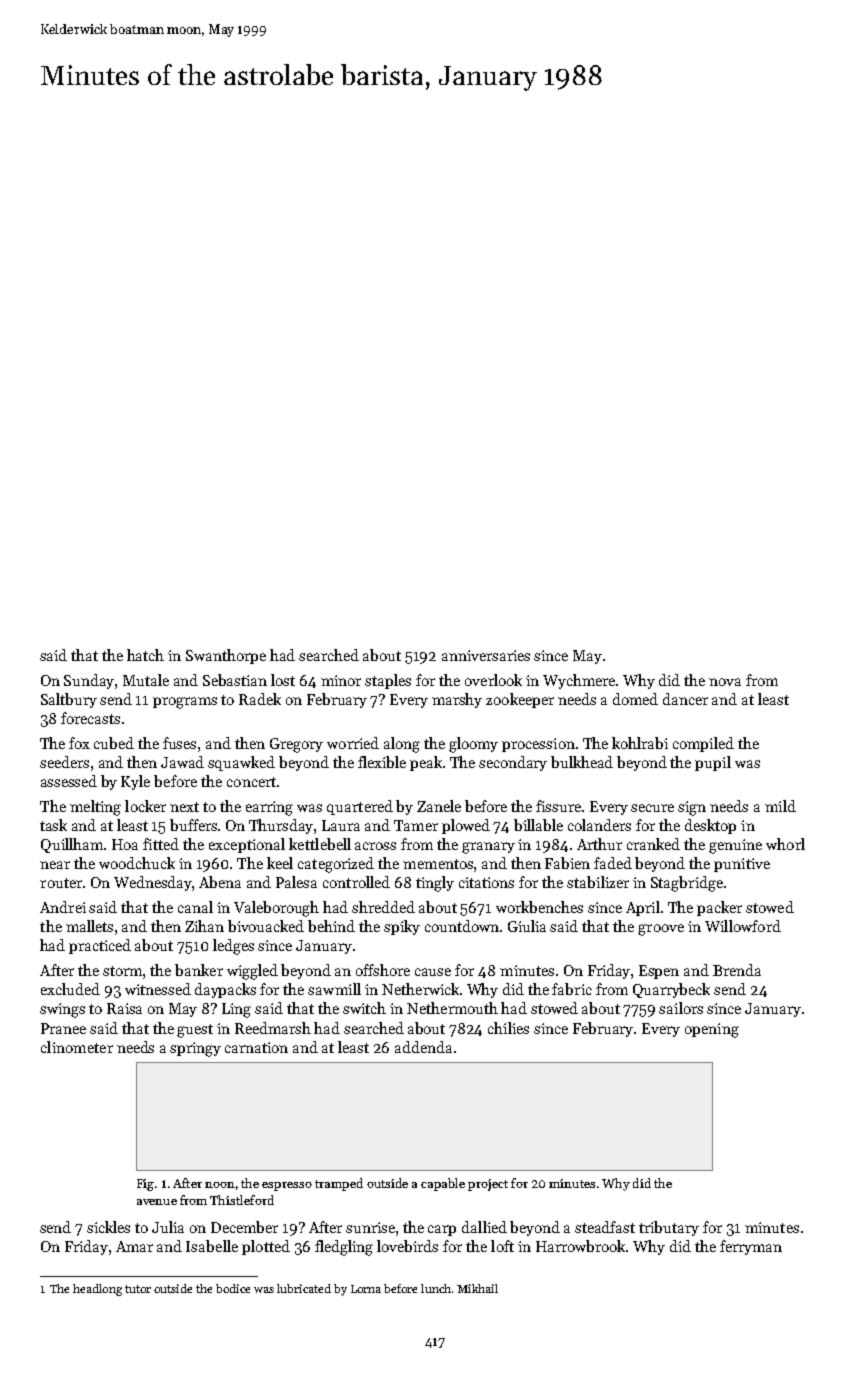 This screenshot has height=1400, width=849. I want to click on sunrise, so click(370, 1227).
